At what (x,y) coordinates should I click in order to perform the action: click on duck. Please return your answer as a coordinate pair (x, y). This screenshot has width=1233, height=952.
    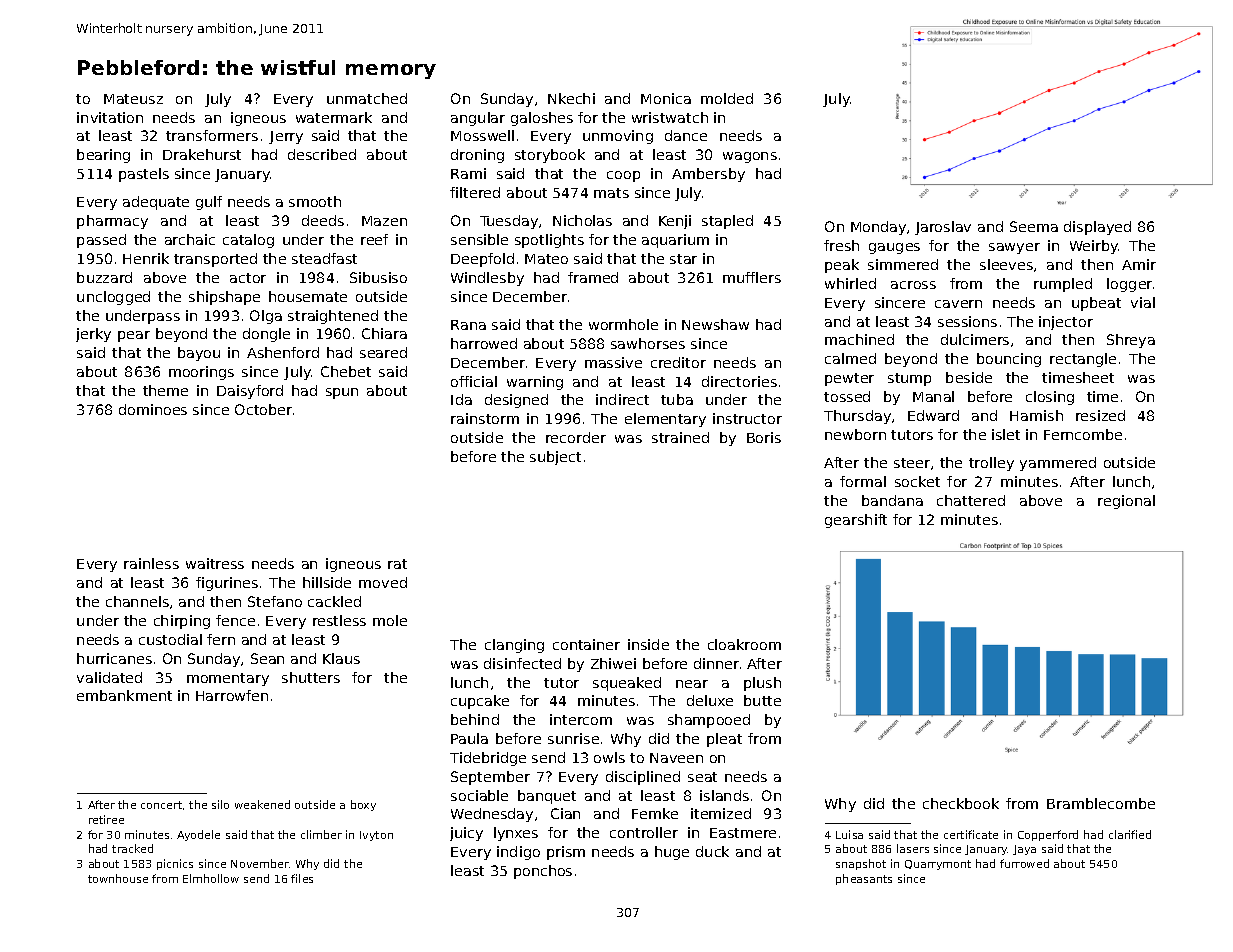
    Looking at the image, I should click on (712, 851).
